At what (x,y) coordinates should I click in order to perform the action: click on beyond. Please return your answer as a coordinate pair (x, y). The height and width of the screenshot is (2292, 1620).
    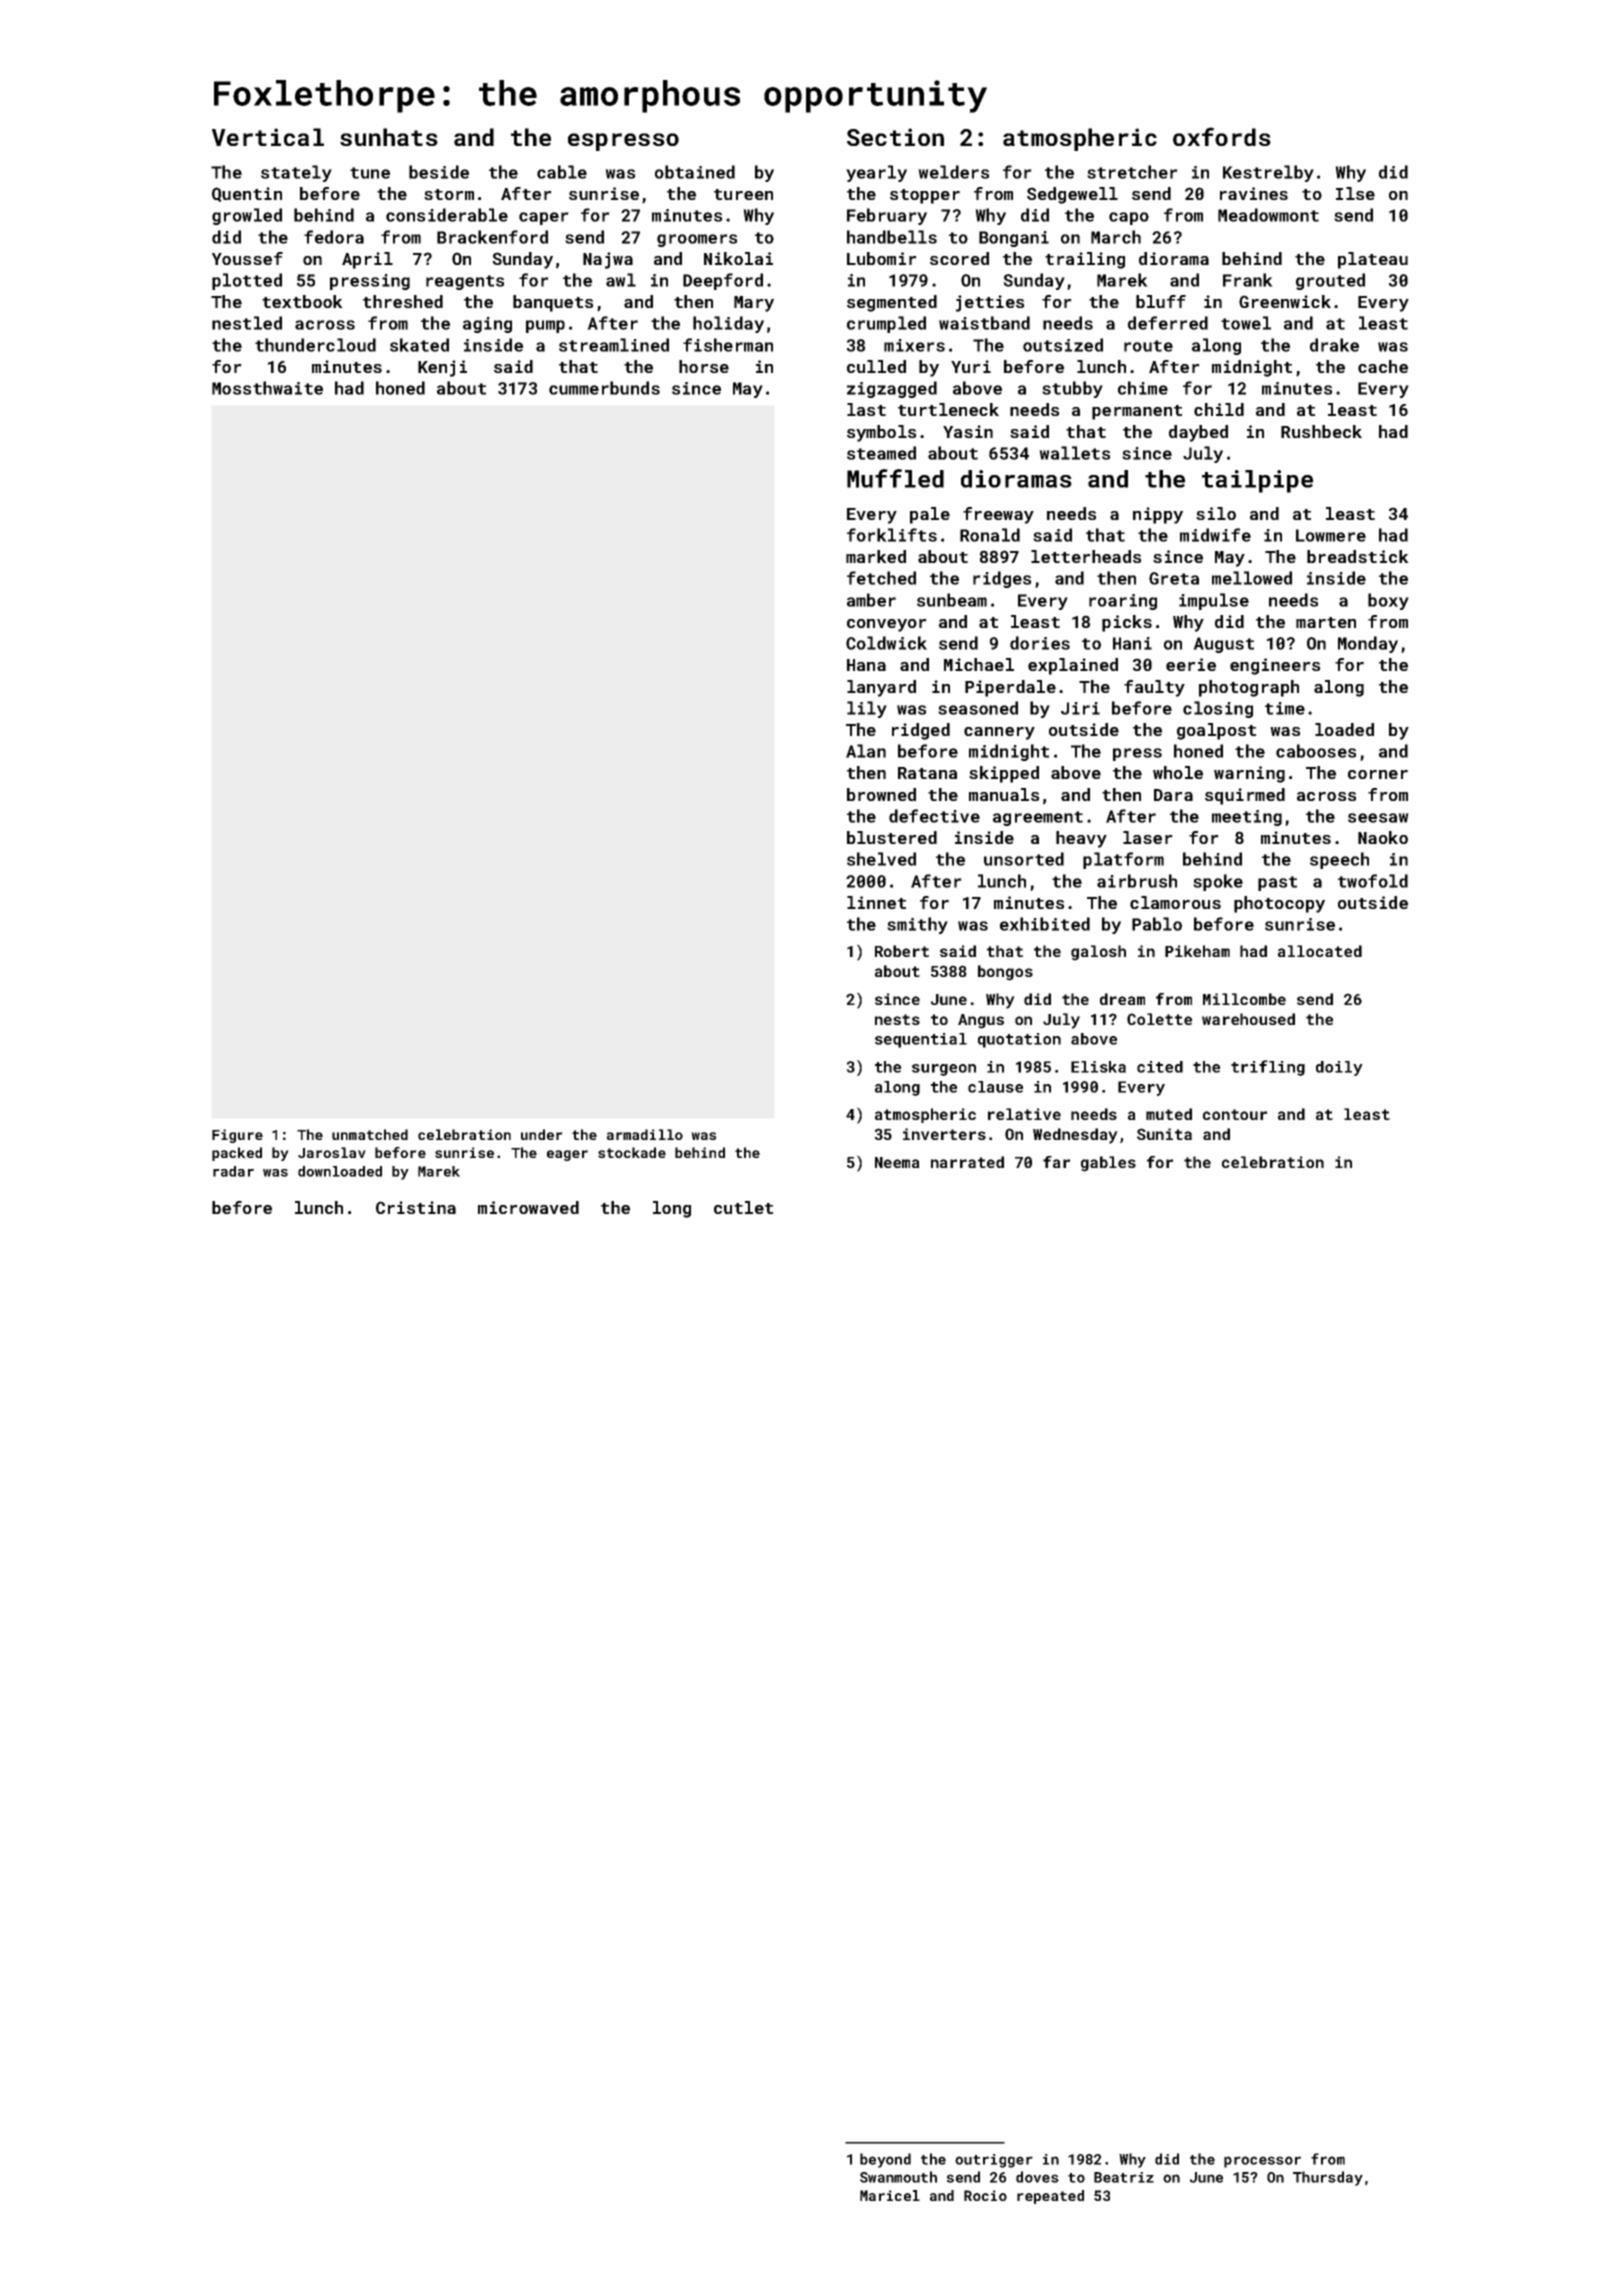
    Looking at the image, I should click on (885, 2160).
